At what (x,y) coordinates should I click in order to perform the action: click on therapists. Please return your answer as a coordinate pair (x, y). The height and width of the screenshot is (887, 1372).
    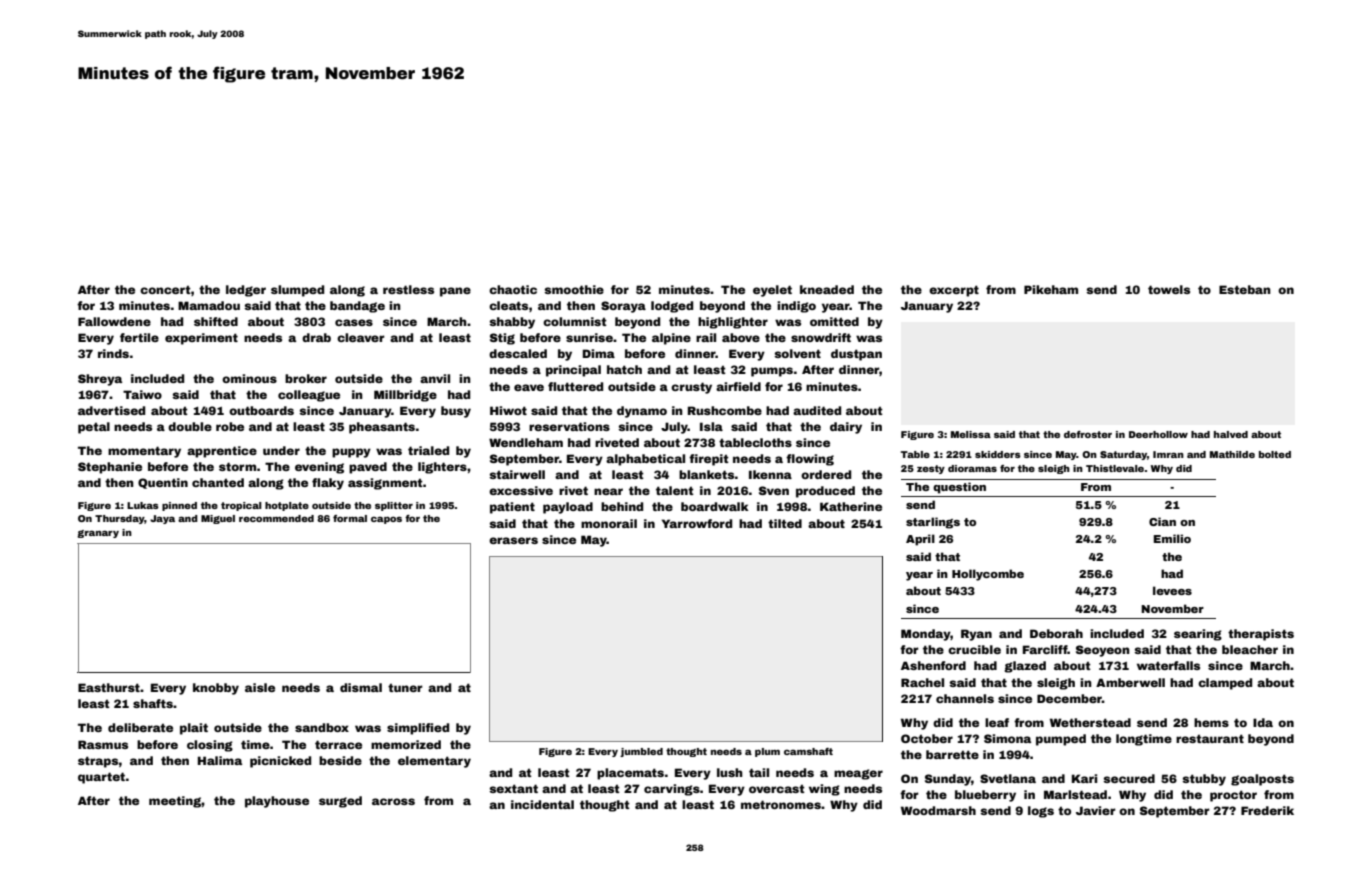
    Looking at the image, I should click on (1261, 635).
